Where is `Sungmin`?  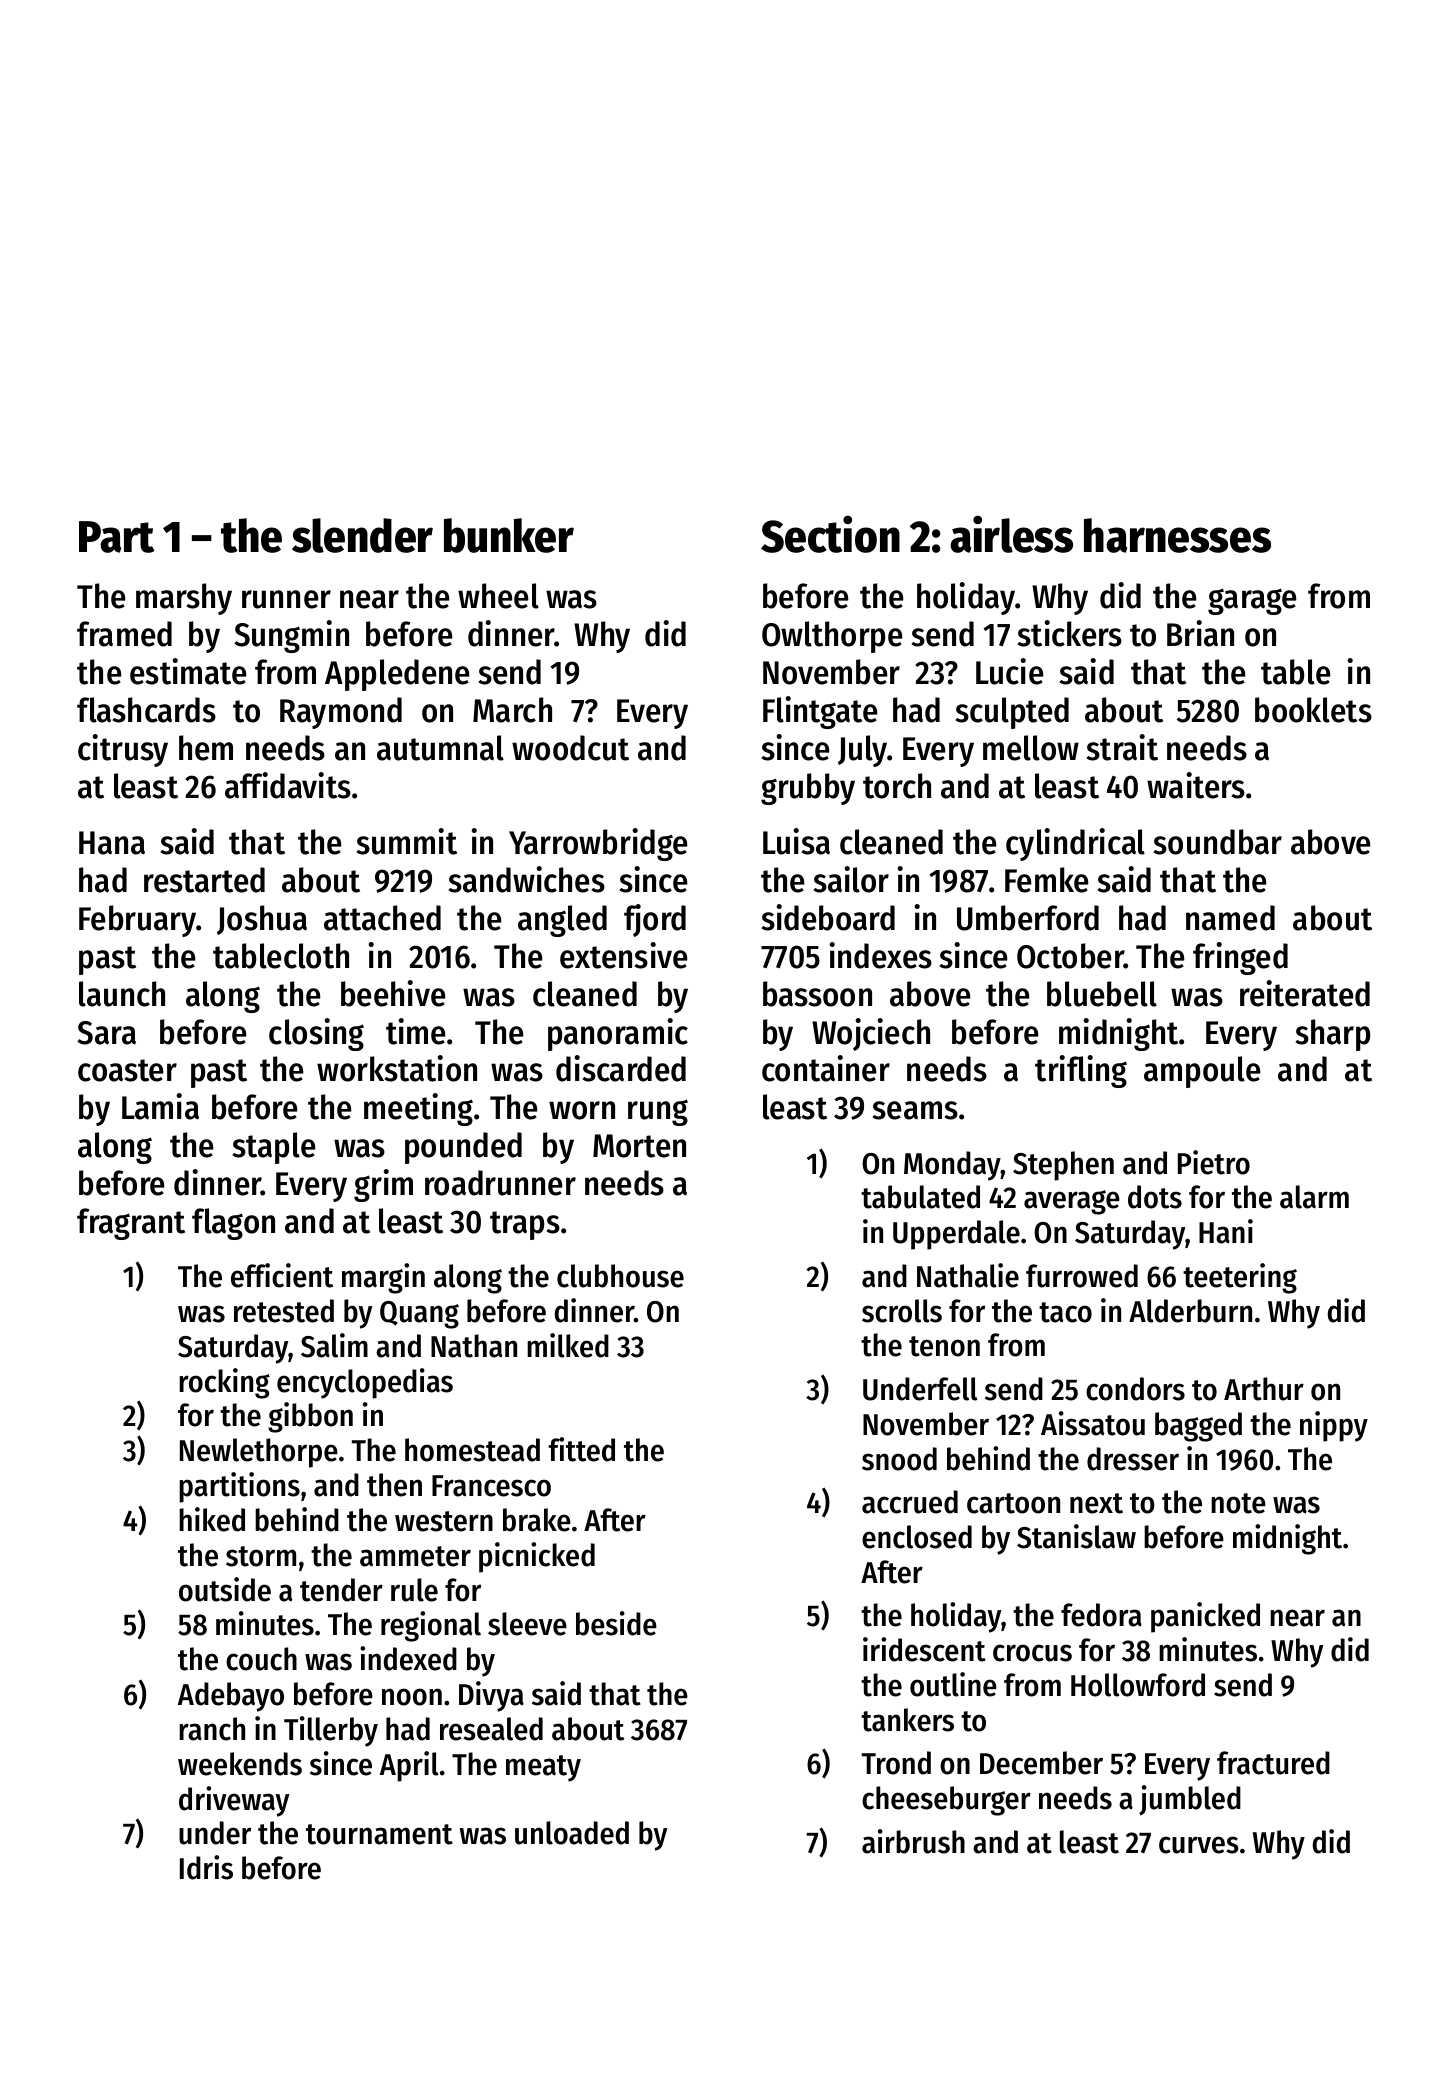
Sungmin is located at coordinates (291, 636).
